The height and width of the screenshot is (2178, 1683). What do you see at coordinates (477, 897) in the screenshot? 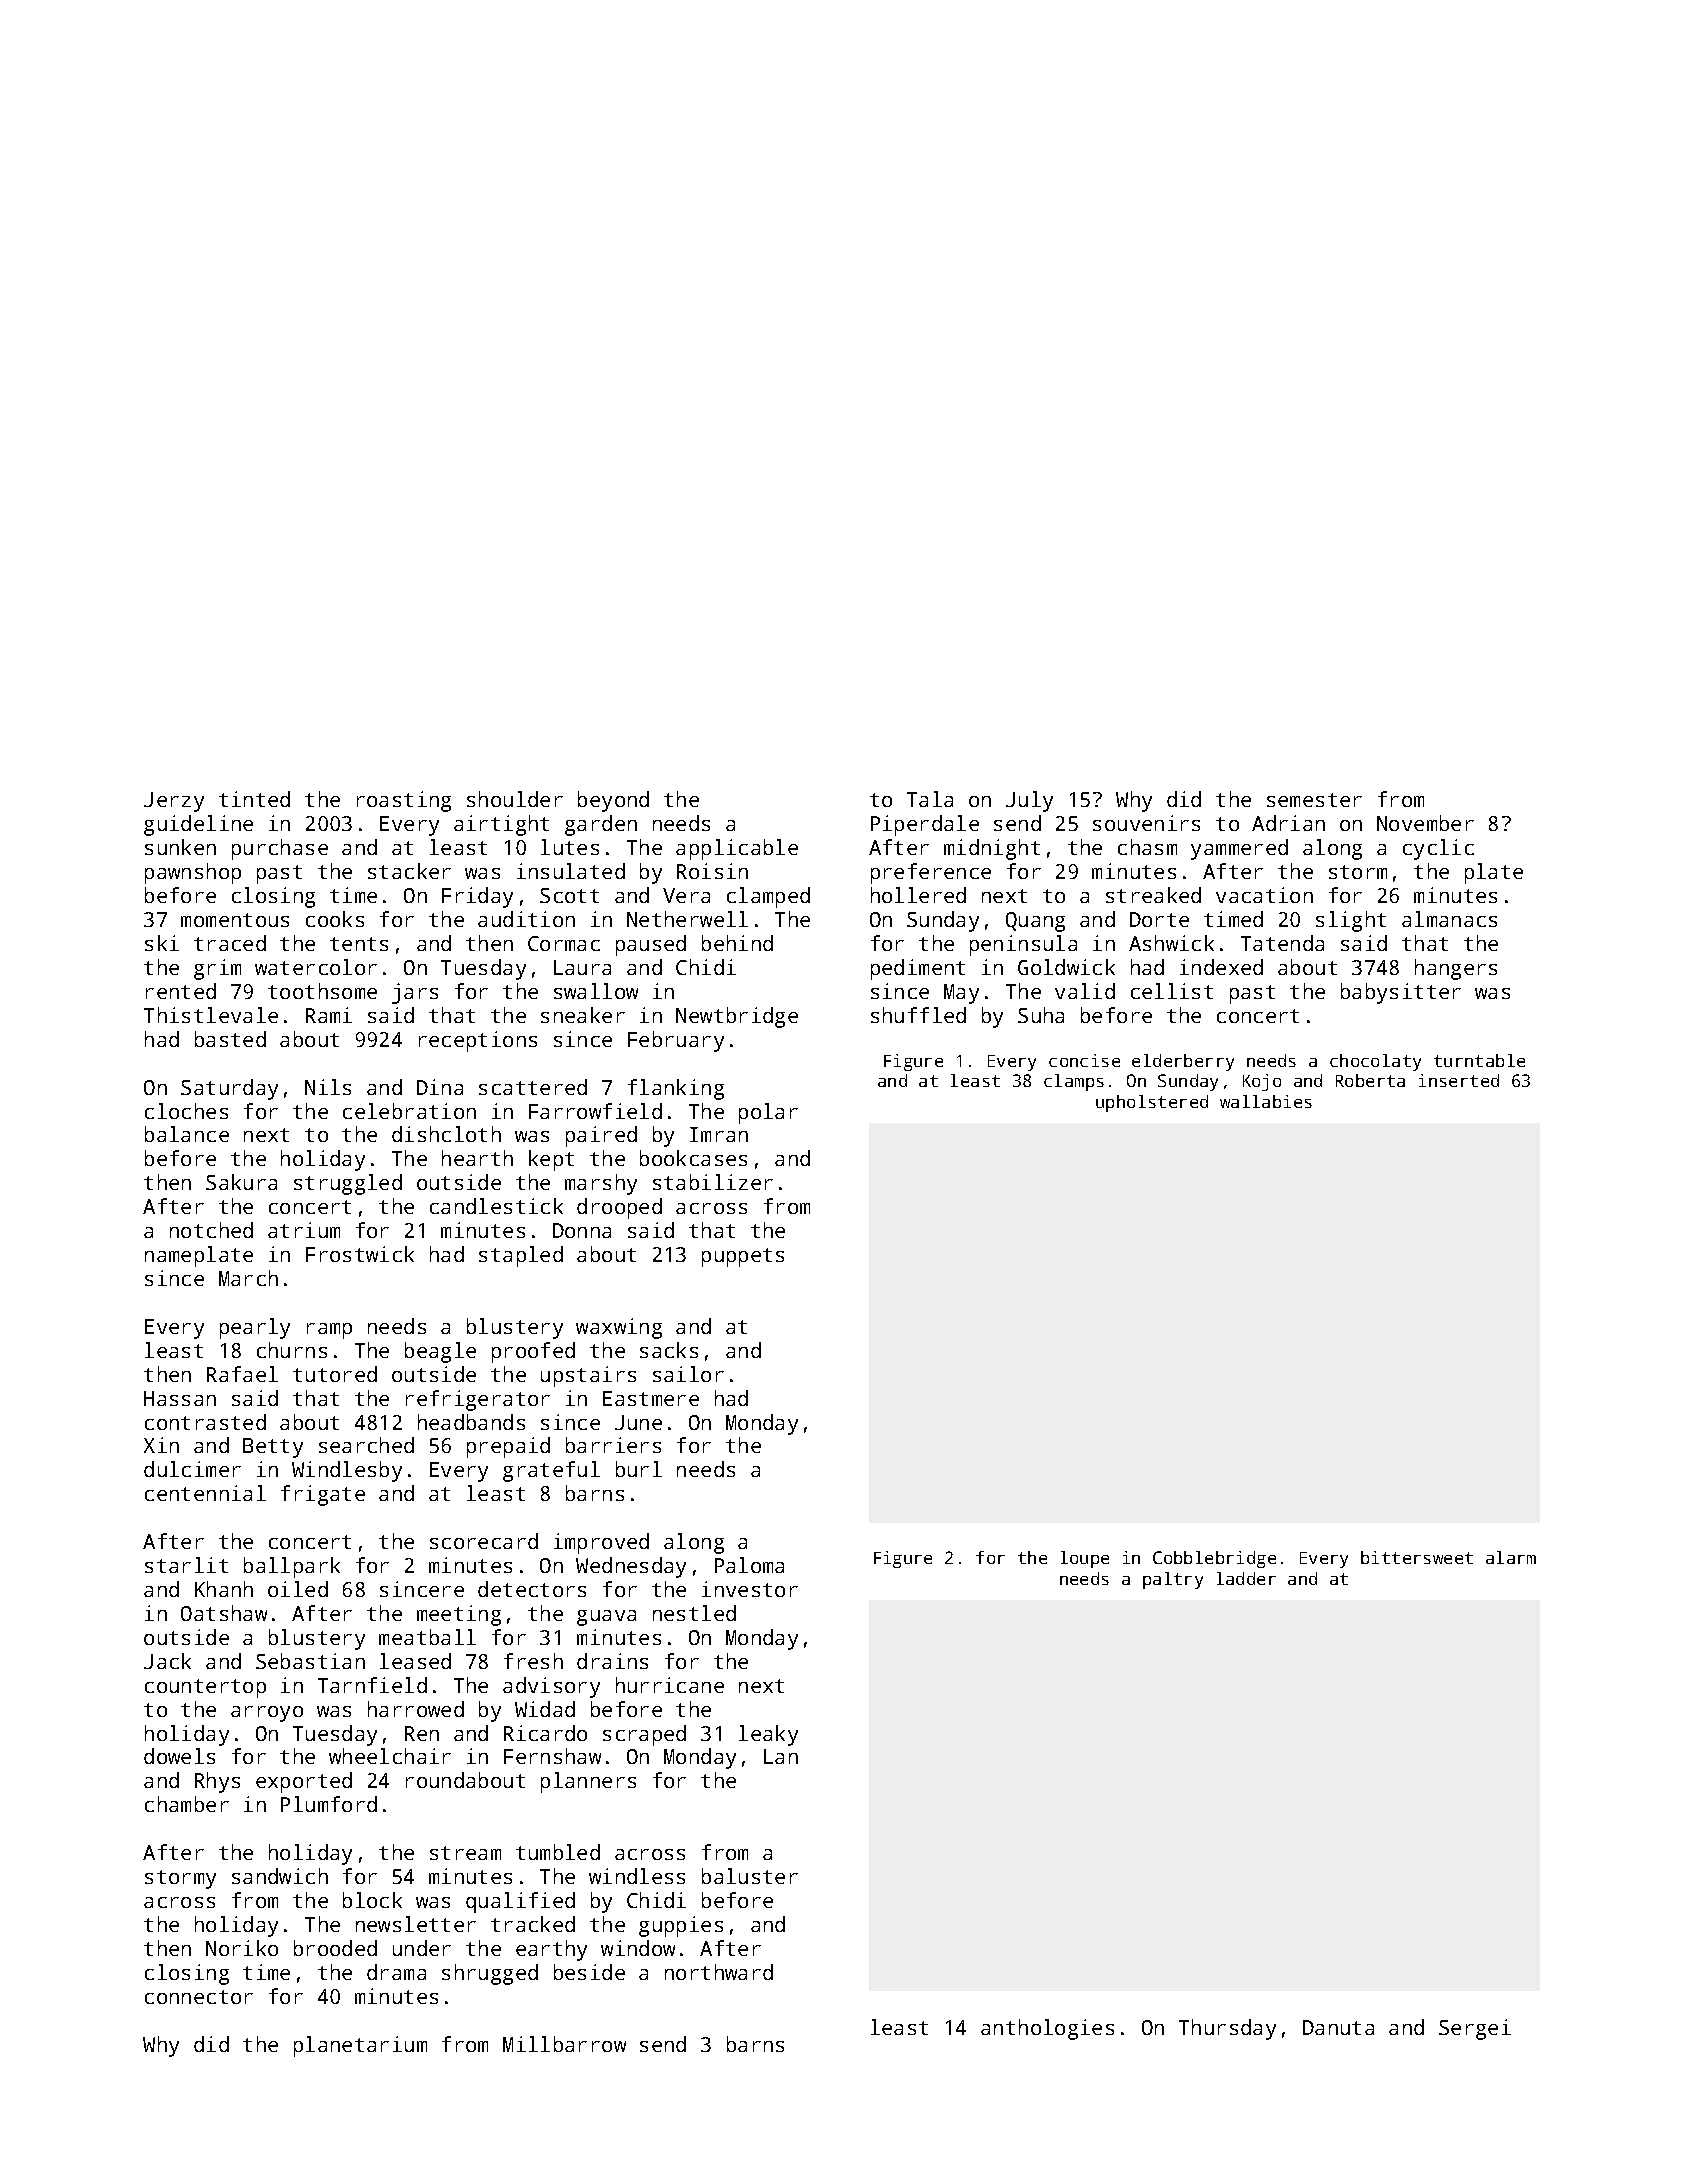
I see `Friday` at bounding box center [477, 897].
